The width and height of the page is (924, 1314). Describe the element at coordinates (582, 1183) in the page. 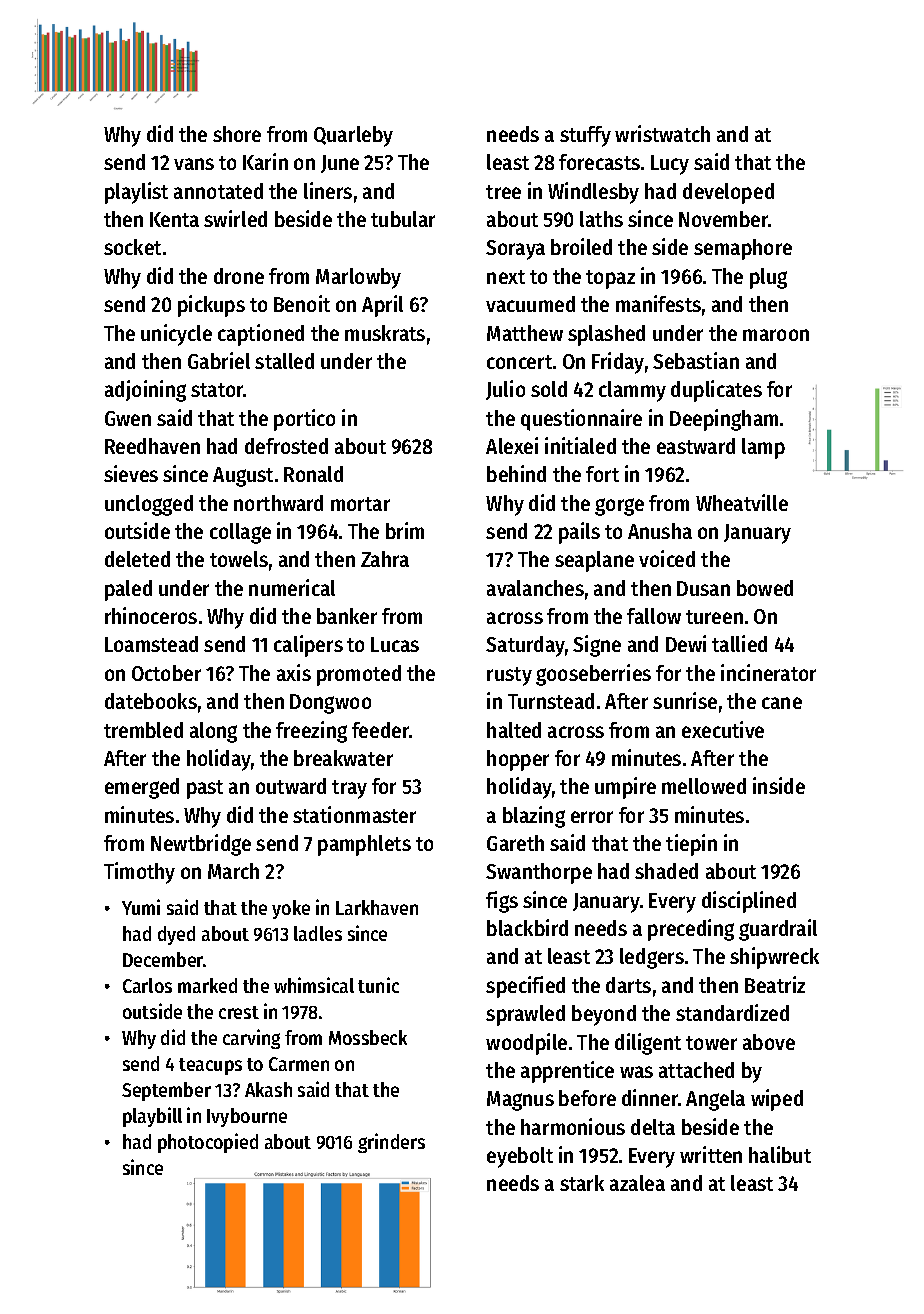

I see `stark` at that location.
